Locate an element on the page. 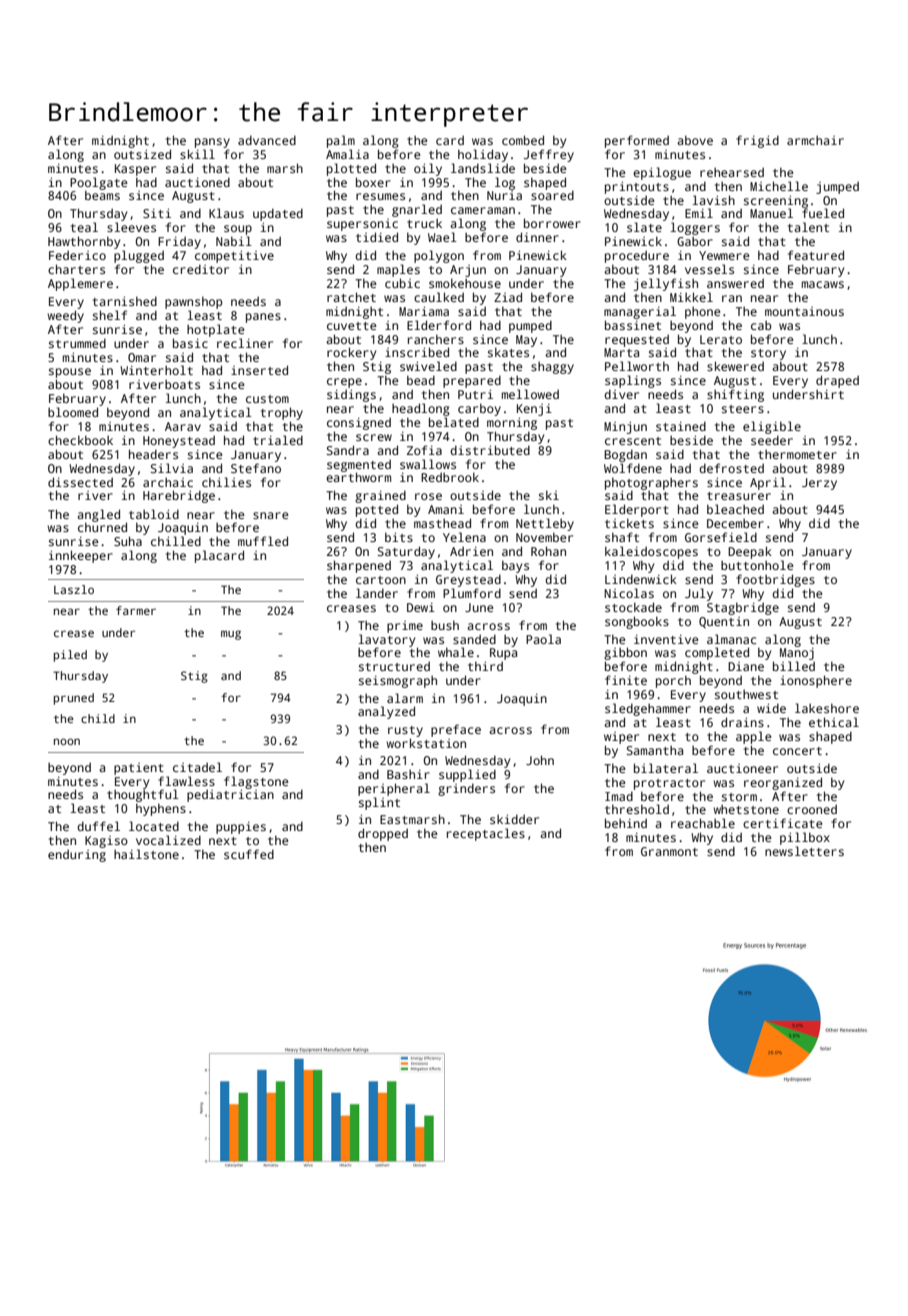 This document has height=1316, width=908. bloomed is located at coordinates (73, 412).
